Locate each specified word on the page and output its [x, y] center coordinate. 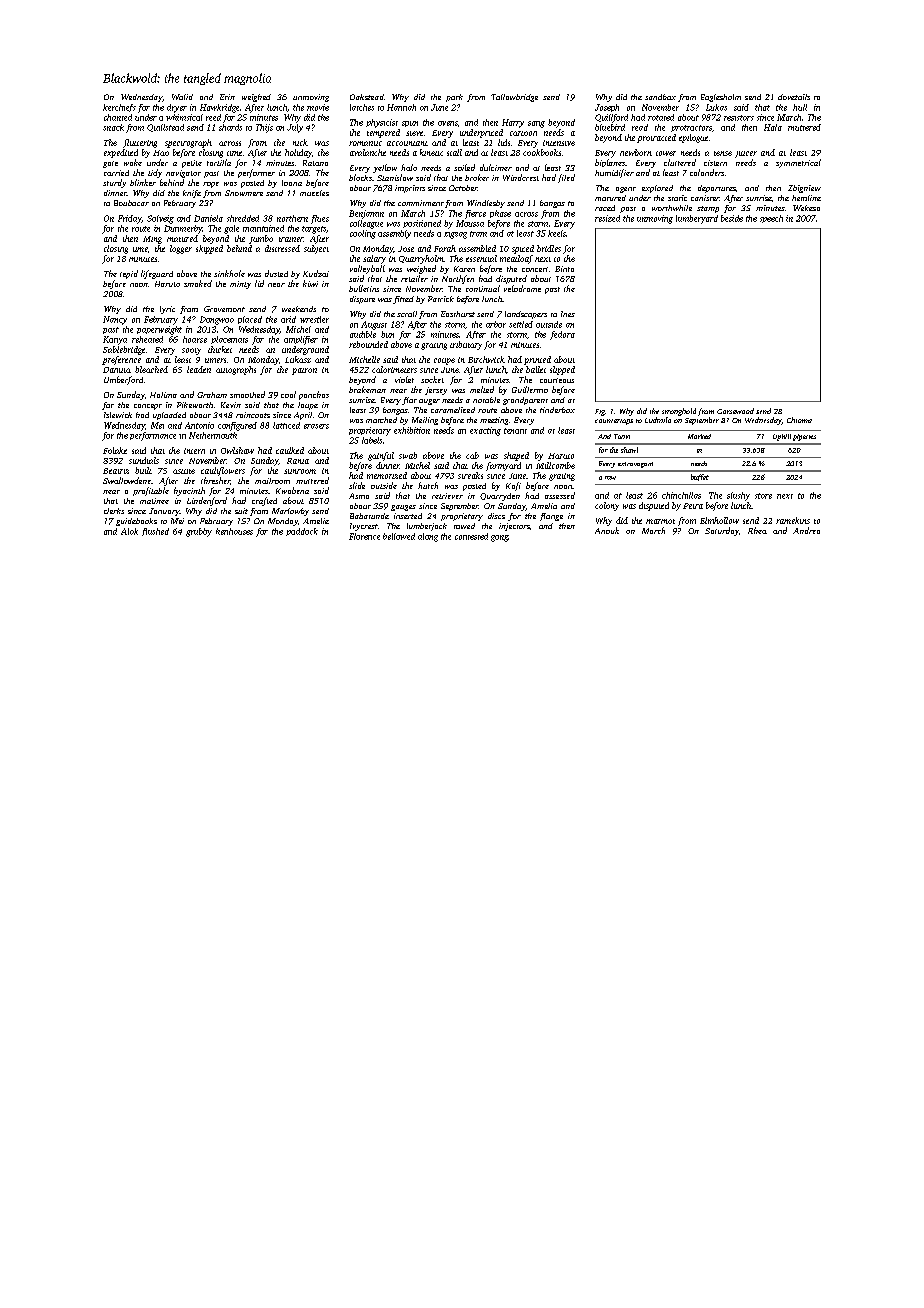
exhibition [412, 430]
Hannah [401, 107]
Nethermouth [213, 435]
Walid [182, 97]
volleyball [367, 269]
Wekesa [806, 208]
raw [610, 478]
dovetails [794, 97]
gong [499, 538]
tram [478, 234]
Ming [152, 240]
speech [771, 219]
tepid [129, 274]
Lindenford [207, 501]
